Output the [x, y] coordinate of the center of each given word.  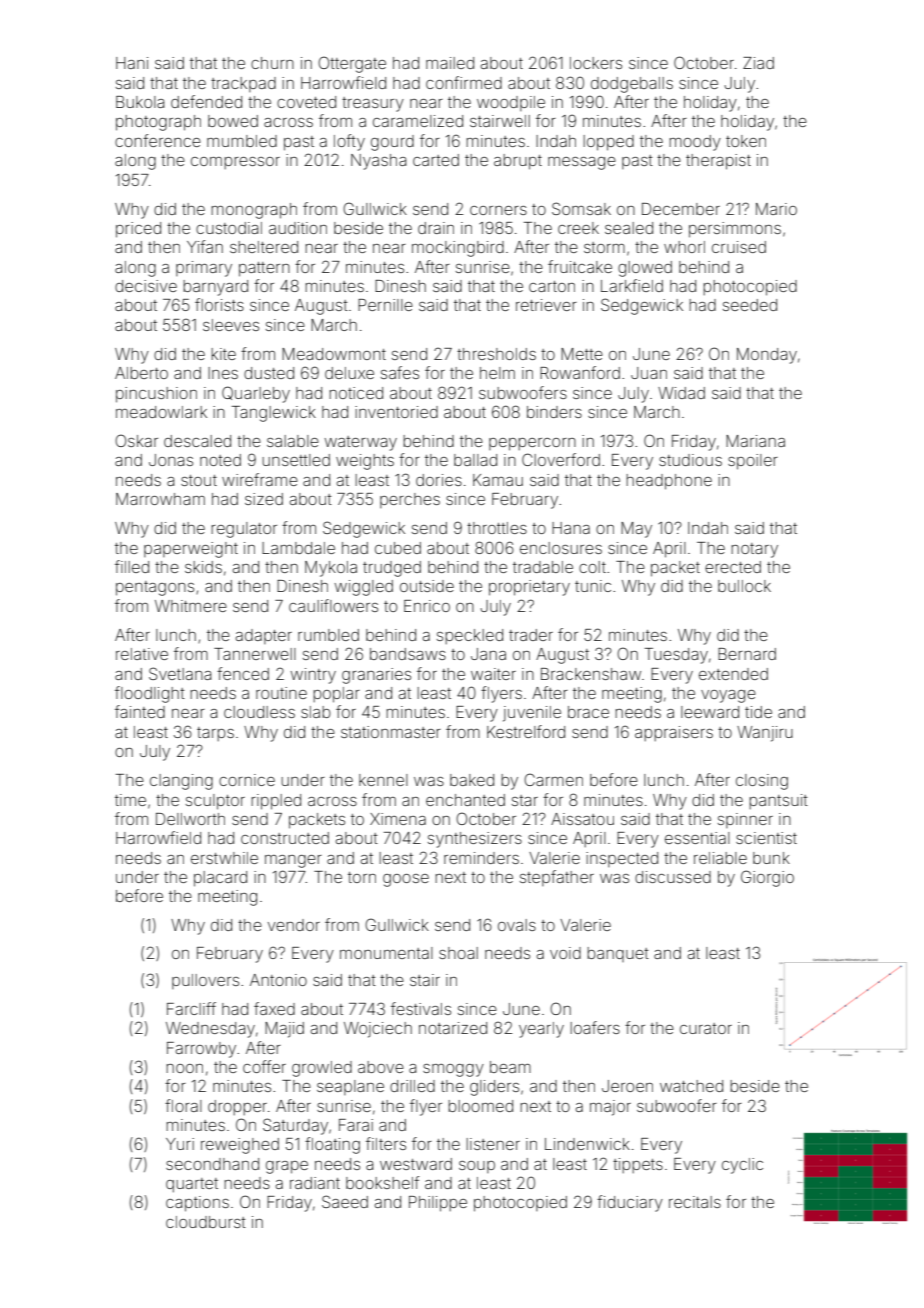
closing [762, 782]
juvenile [532, 714]
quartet [192, 1185]
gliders [494, 1088]
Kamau [498, 480]
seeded [750, 305]
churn [272, 63]
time [130, 800]
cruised [739, 247]
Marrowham [160, 499]
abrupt [518, 162]
